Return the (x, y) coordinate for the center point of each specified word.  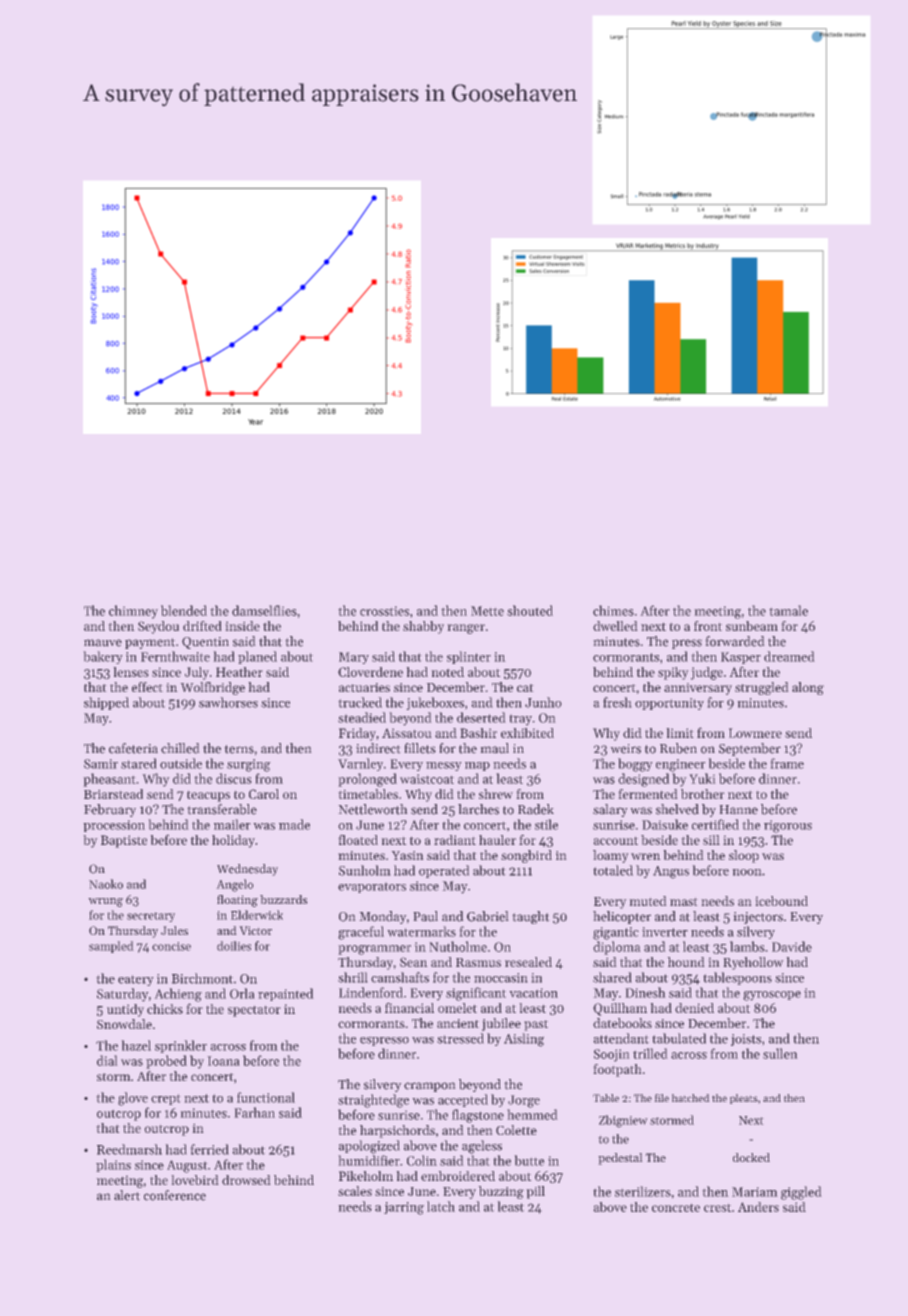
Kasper (741, 658)
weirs (625, 749)
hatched (691, 1098)
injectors (758, 918)
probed (166, 1062)
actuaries (364, 687)
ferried (209, 1149)
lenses (131, 672)
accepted (463, 1100)
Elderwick (257, 915)
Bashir (478, 733)
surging (249, 765)
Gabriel (488, 916)
